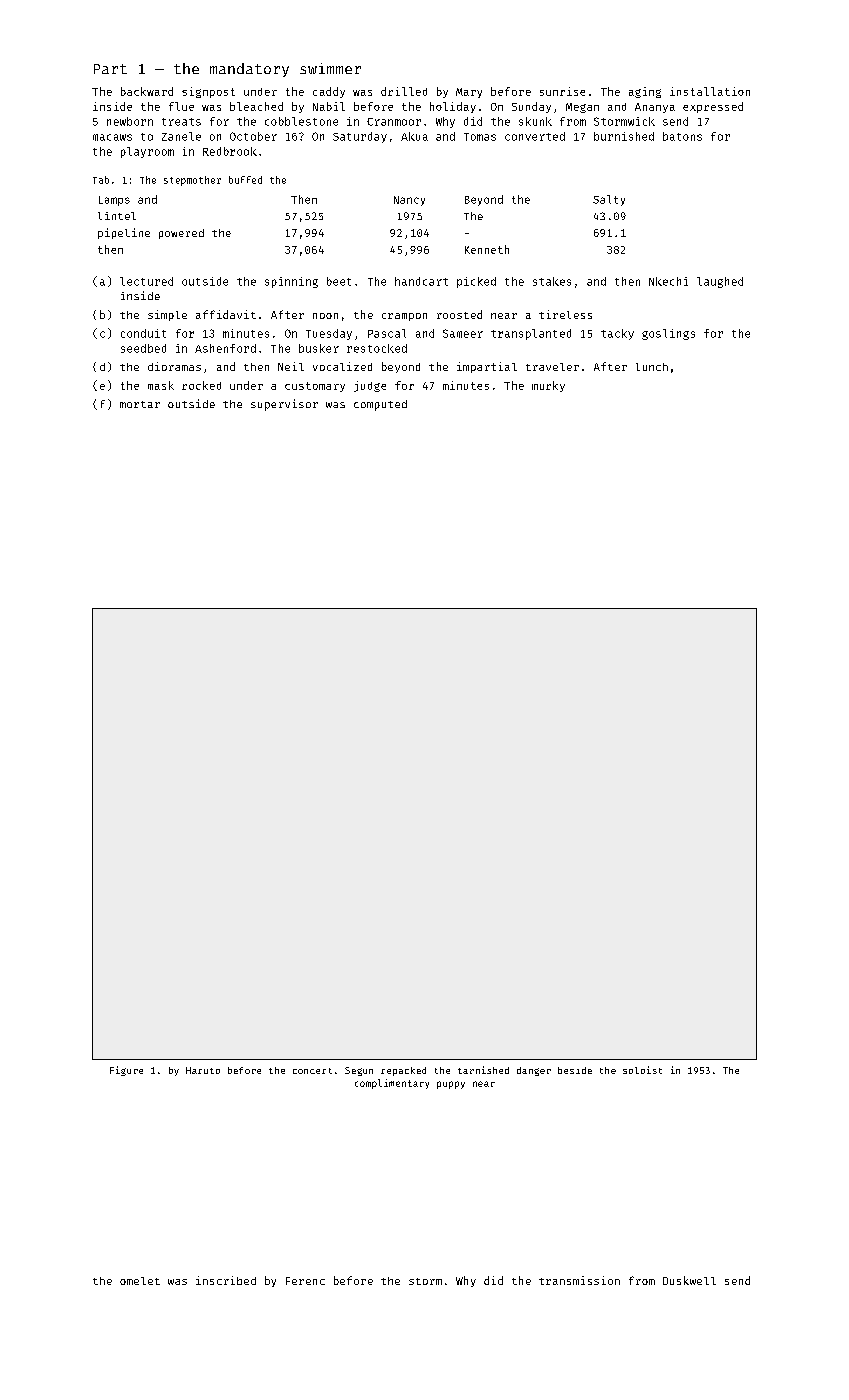 This screenshot has height=1400, width=849. I want to click on goslings, so click(668, 334).
